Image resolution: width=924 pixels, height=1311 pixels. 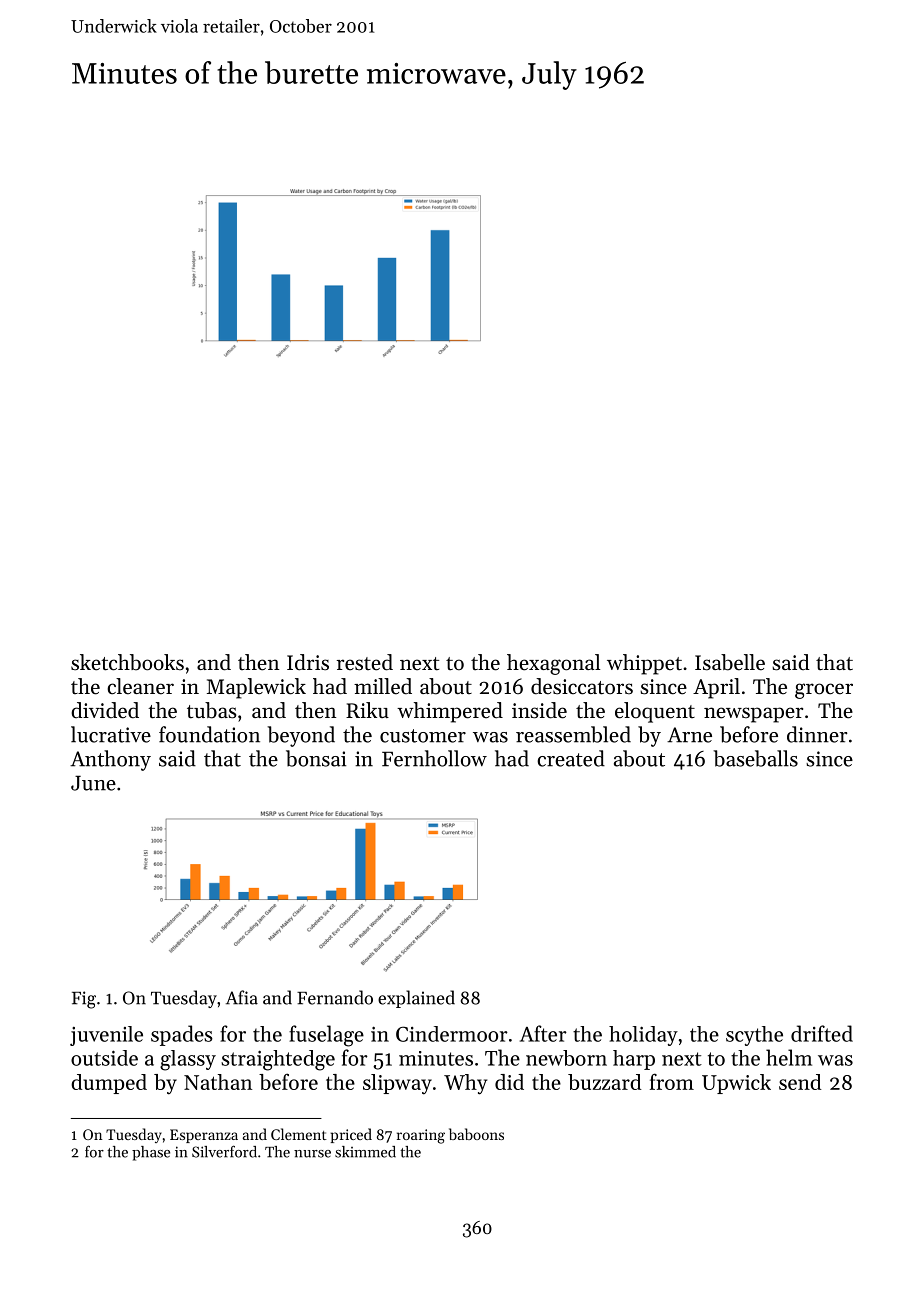 What do you see at coordinates (754, 1036) in the screenshot?
I see `scythe` at bounding box center [754, 1036].
